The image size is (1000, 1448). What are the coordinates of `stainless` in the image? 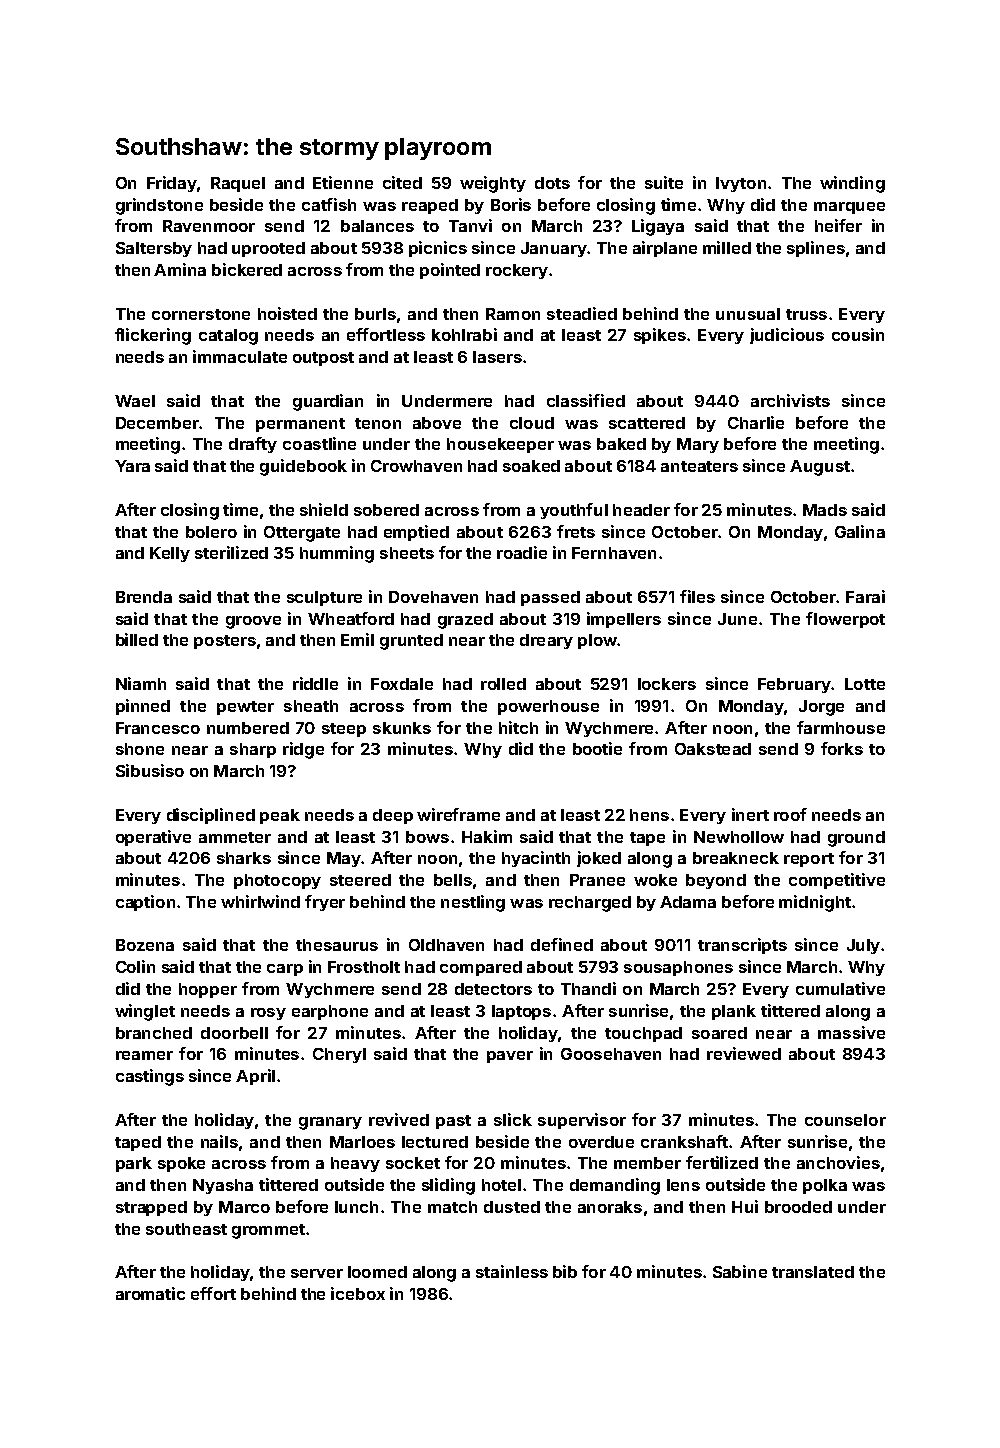 It's located at (512, 1271).
